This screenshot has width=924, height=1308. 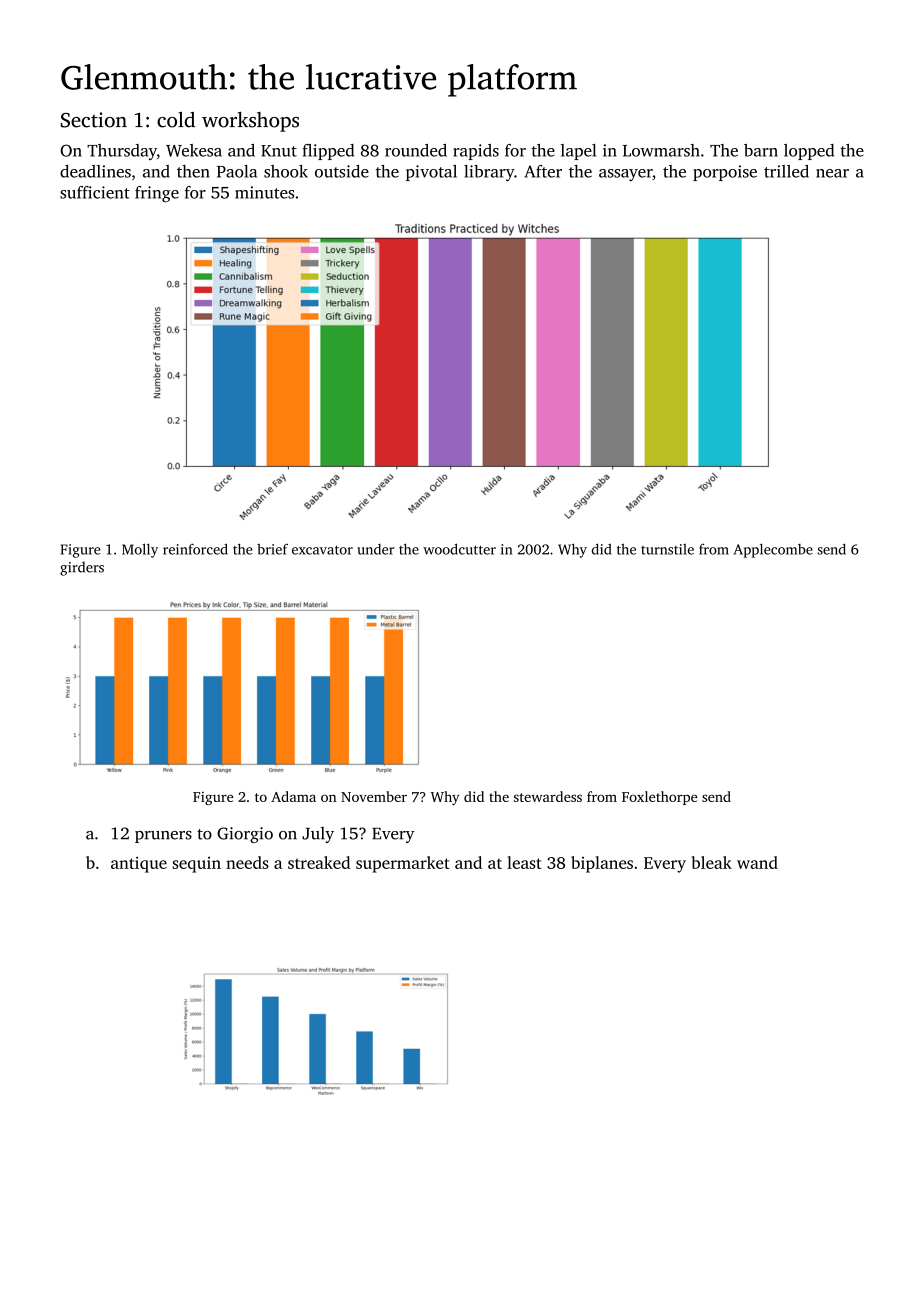 I want to click on pivotal, so click(x=431, y=173).
